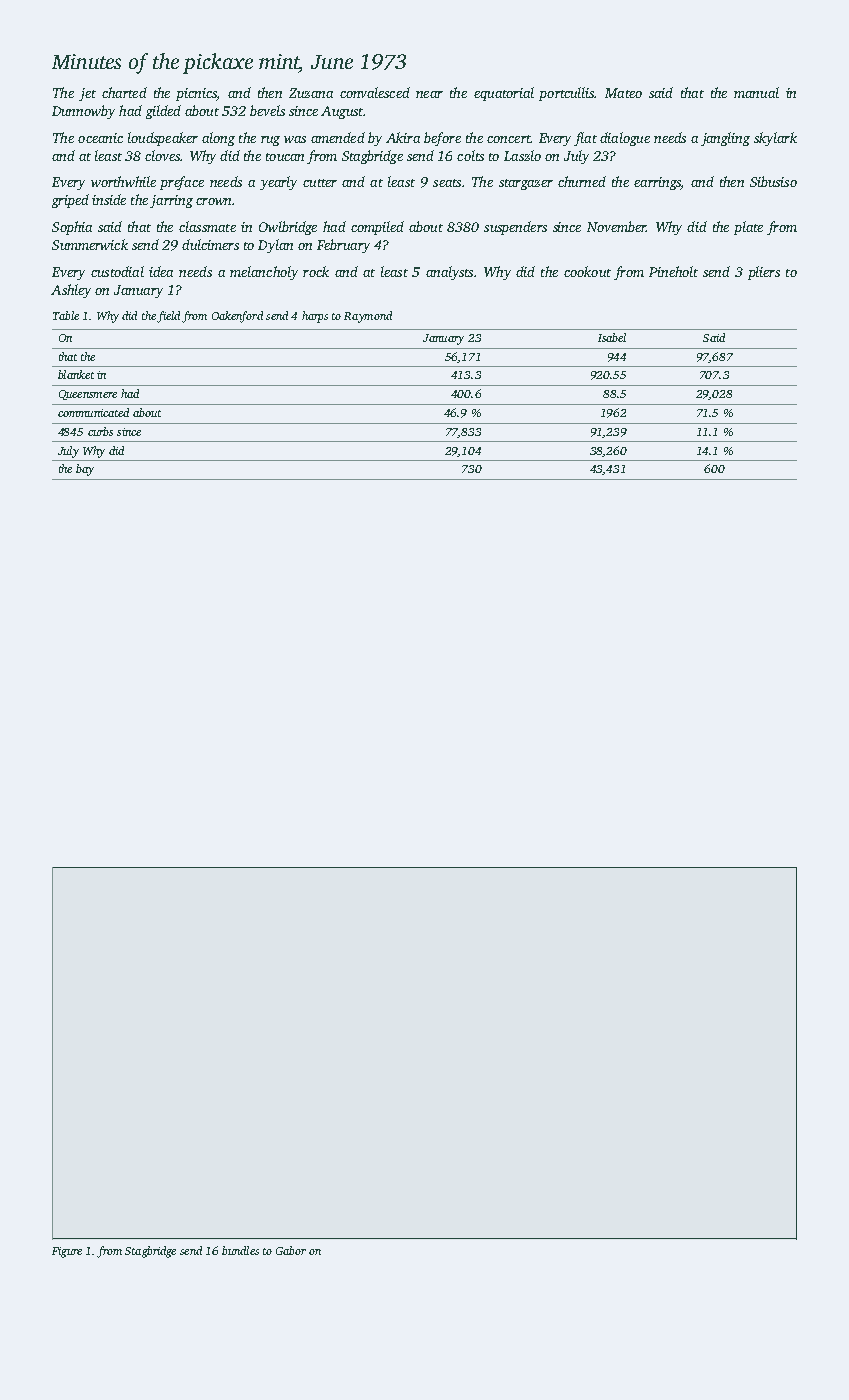 The height and width of the screenshot is (1400, 849). What do you see at coordinates (377, 228) in the screenshot?
I see `compiled` at bounding box center [377, 228].
